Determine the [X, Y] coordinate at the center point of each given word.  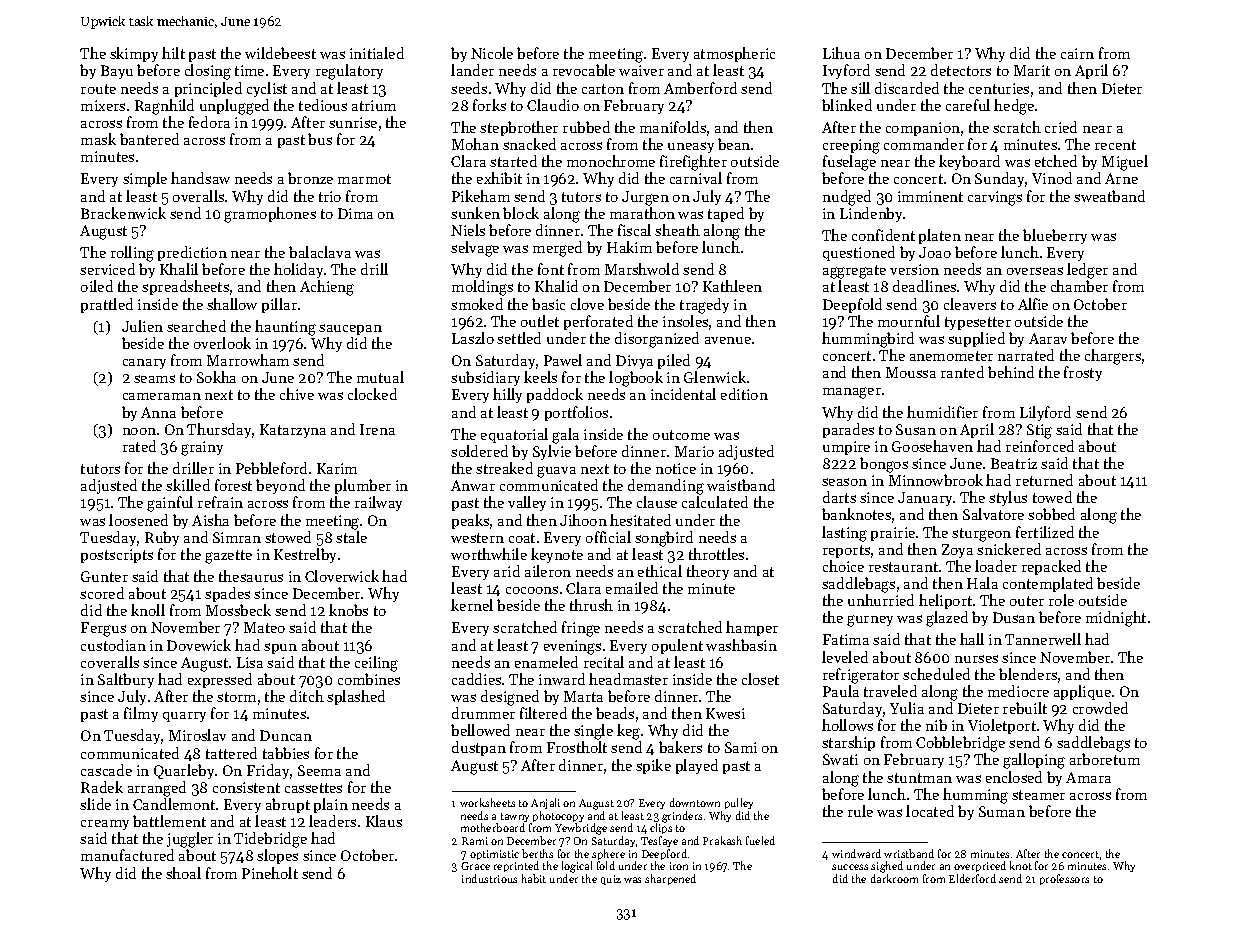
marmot [364, 179]
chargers [1113, 357]
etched [1056, 161]
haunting [285, 328]
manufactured [127, 855]
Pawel [563, 360]
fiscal [634, 230]
